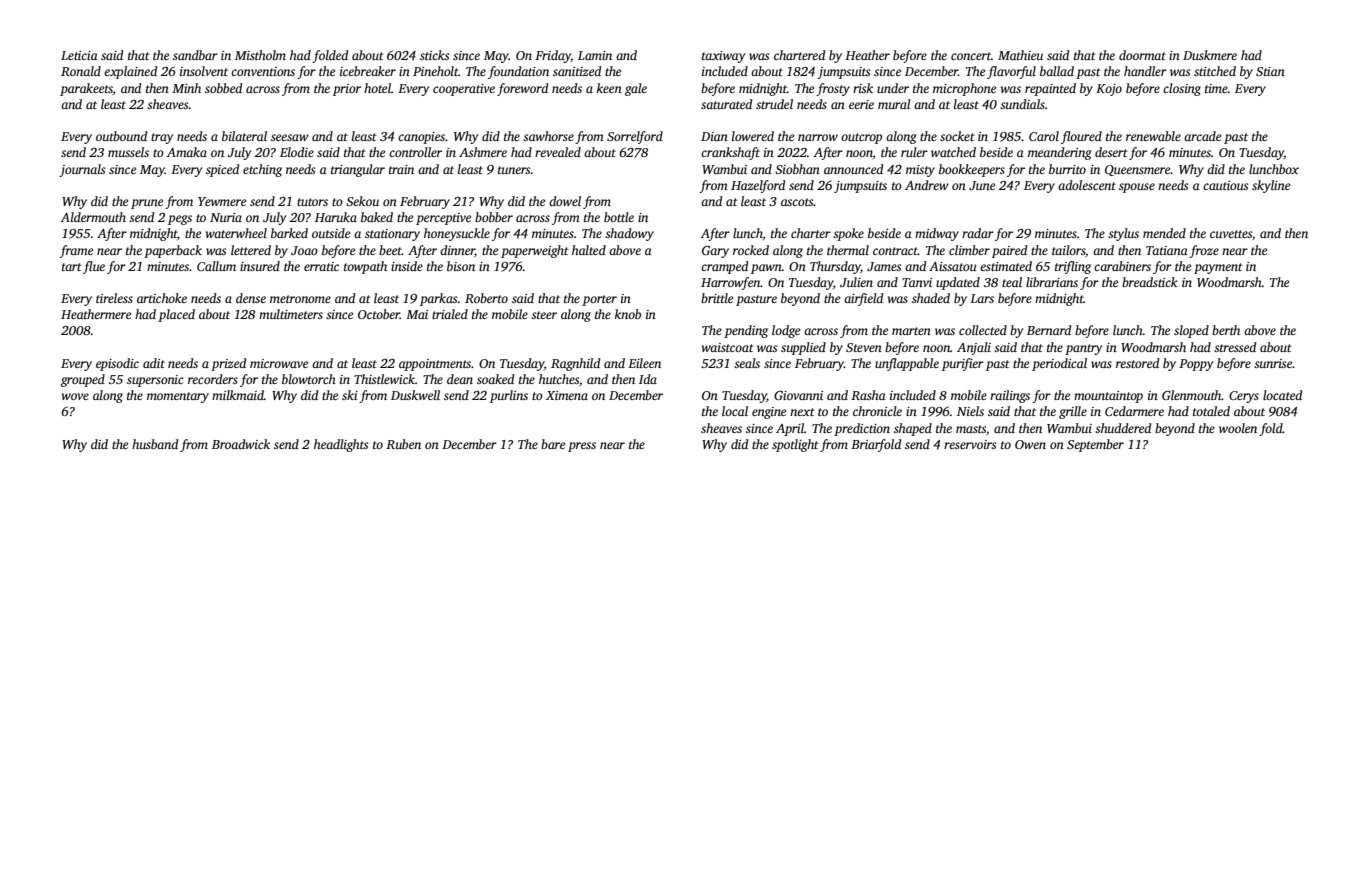 The image size is (1372, 887). What do you see at coordinates (982, 185) in the page?
I see `June` at bounding box center [982, 185].
